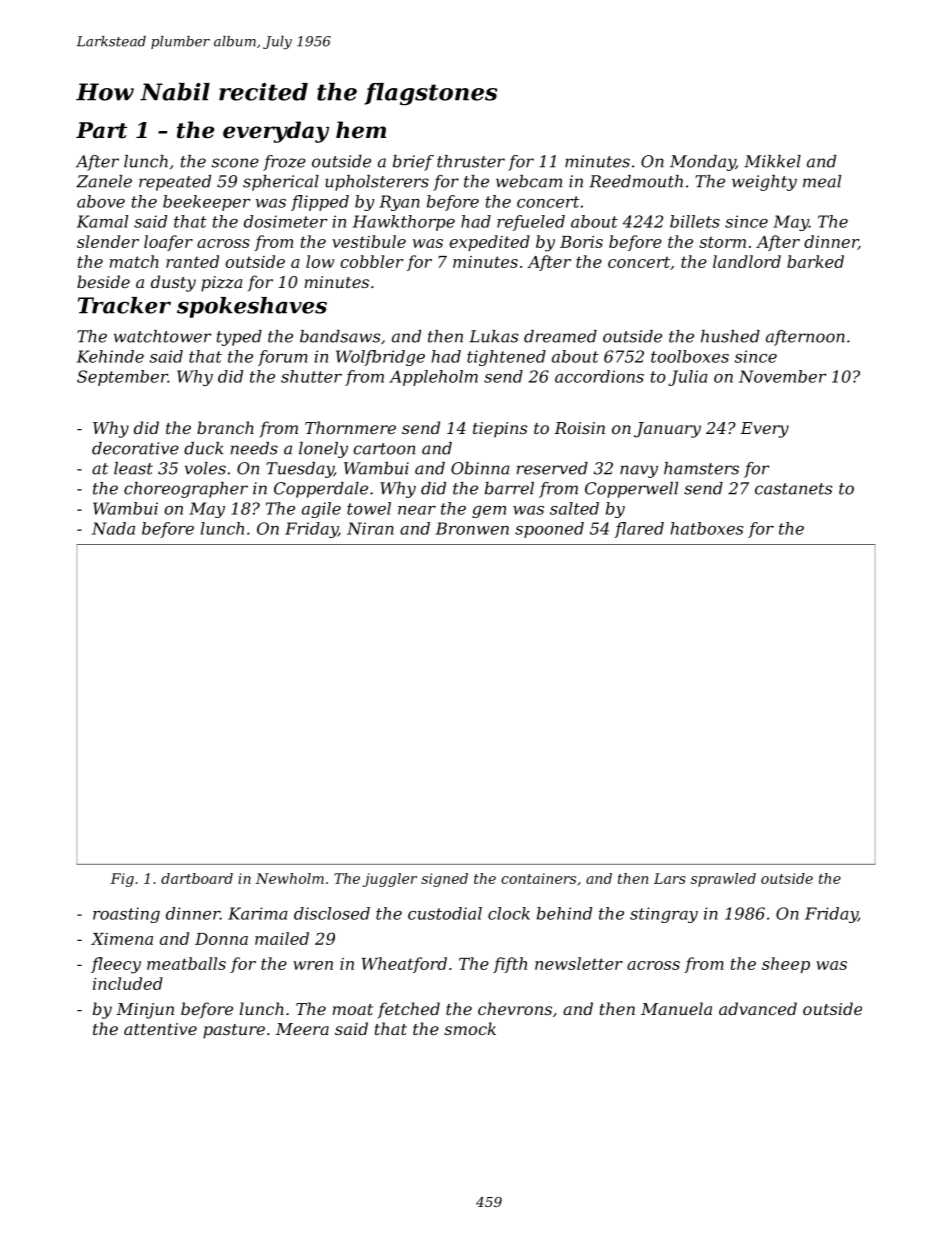 This page has height=1233, width=952. I want to click on flared, so click(639, 530).
